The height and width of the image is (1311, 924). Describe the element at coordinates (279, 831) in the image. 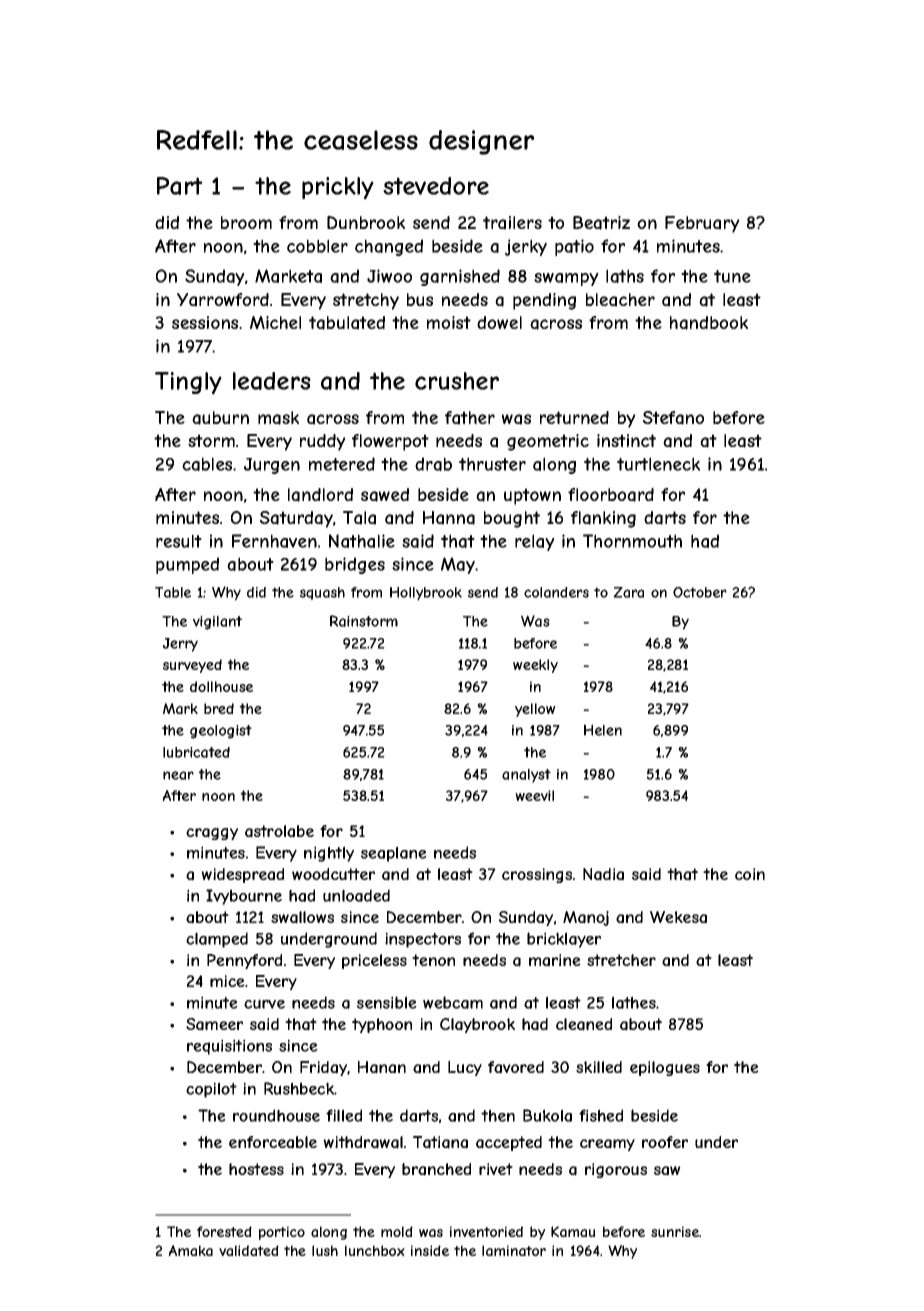

I see `astrolabe` at that location.
